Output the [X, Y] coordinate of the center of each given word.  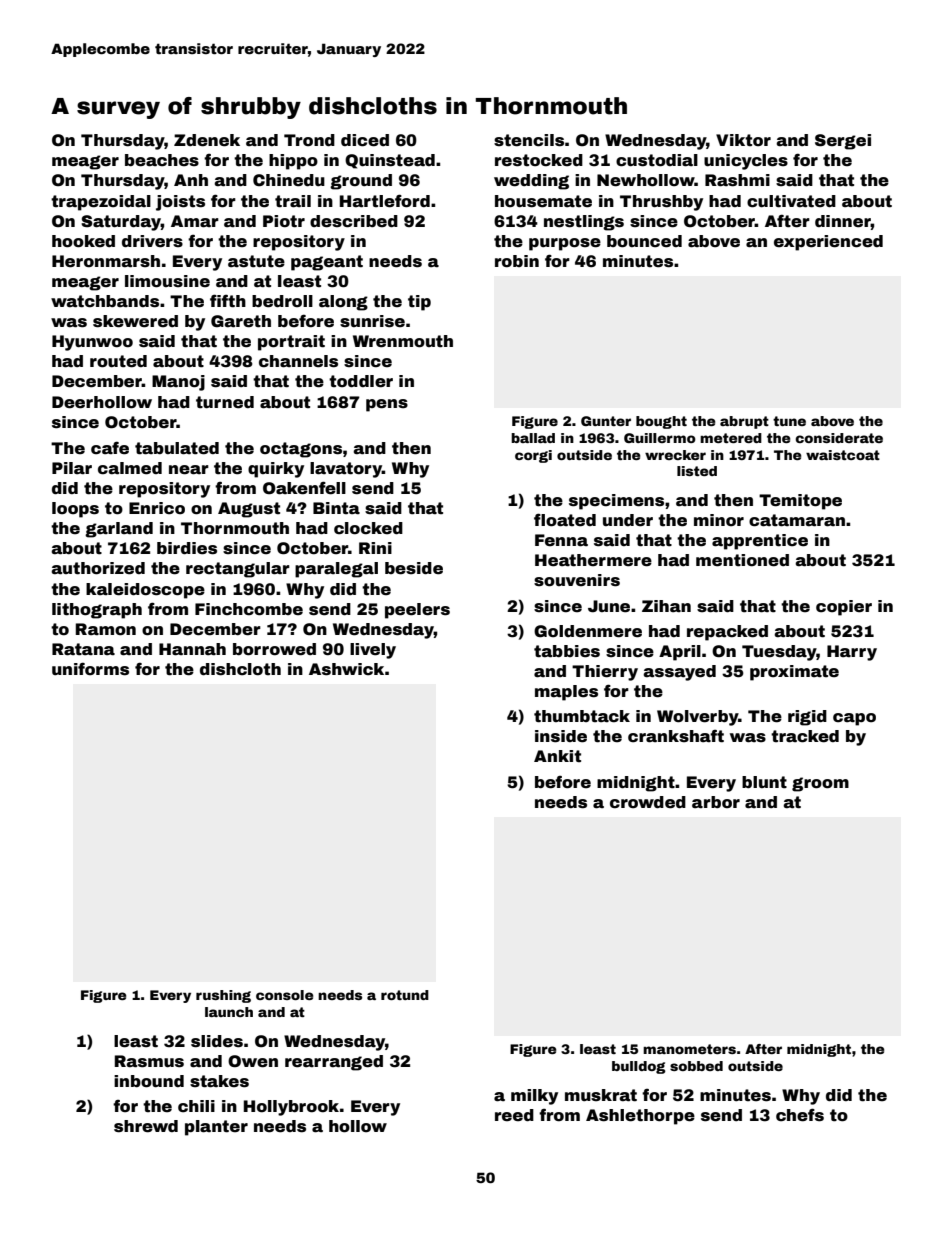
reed [514, 1115]
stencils [529, 140]
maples [566, 693]
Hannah [192, 649]
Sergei [843, 142]
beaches [162, 160]
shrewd [146, 1126]
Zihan [666, 606]
